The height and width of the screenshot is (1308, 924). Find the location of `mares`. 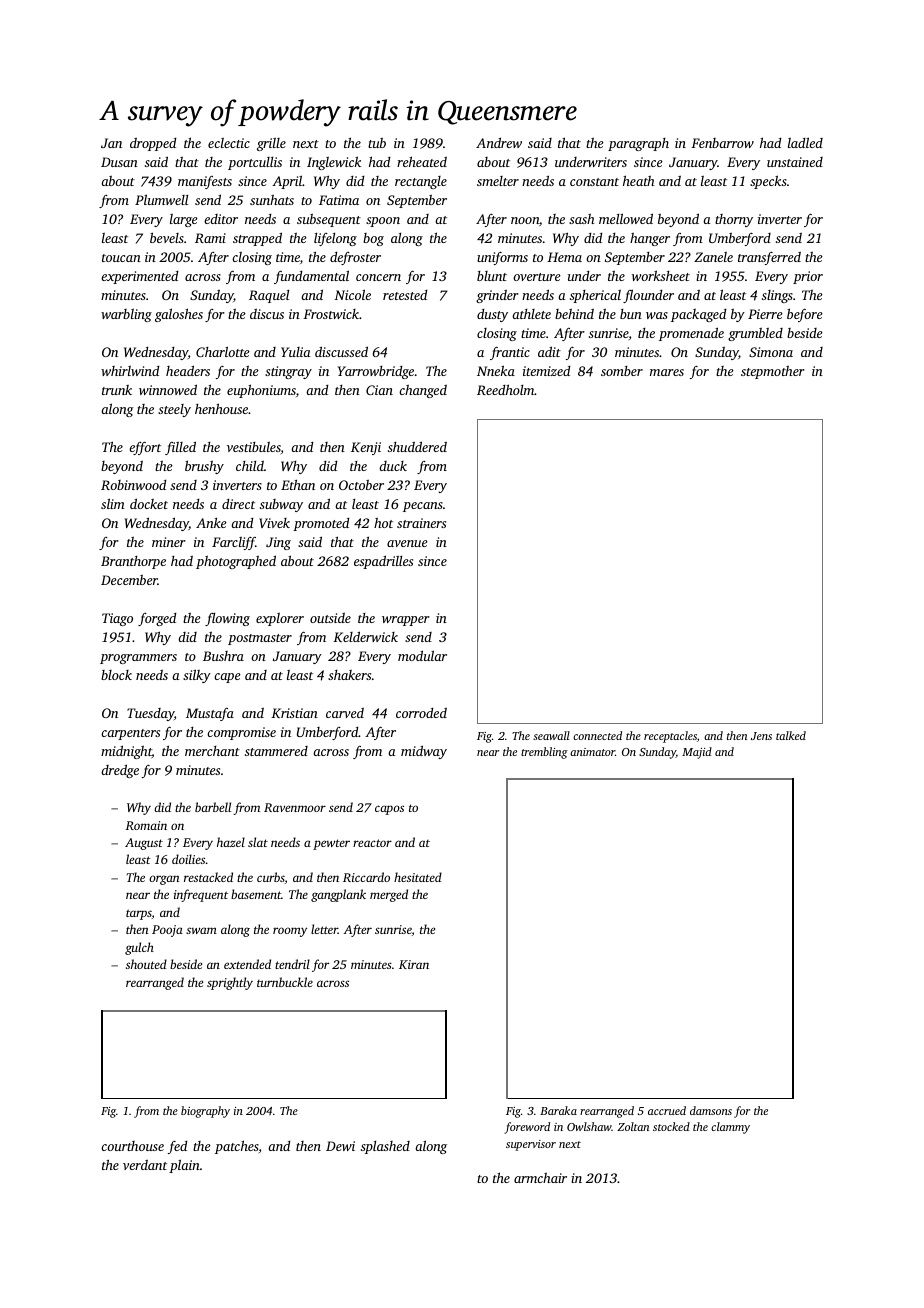

mares is located at coordinates (667, 372).
